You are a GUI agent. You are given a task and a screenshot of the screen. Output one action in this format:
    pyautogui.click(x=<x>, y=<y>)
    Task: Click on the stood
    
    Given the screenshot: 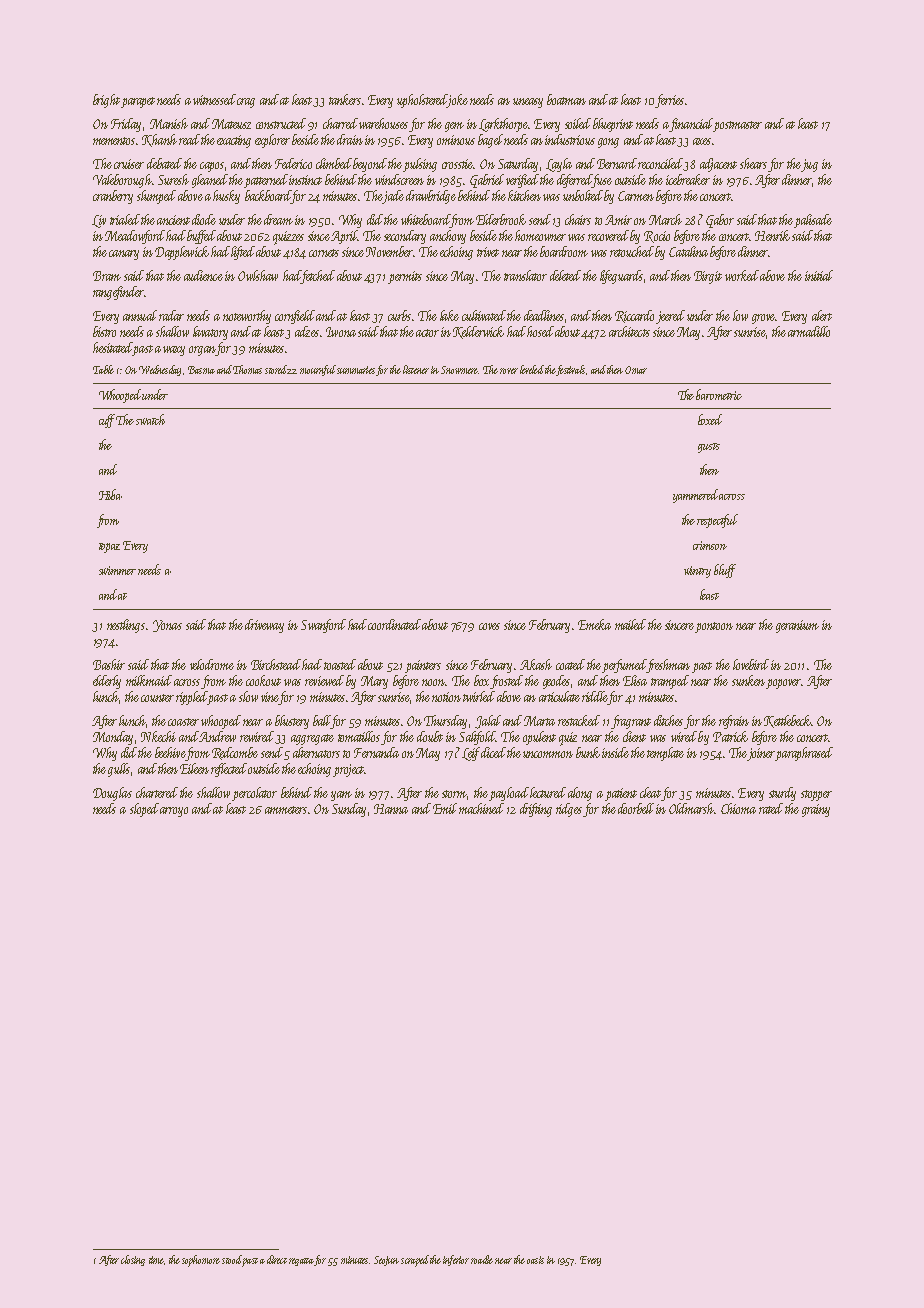 What is the action you would take?
    pyautogui.click(x=232, y=1259)
